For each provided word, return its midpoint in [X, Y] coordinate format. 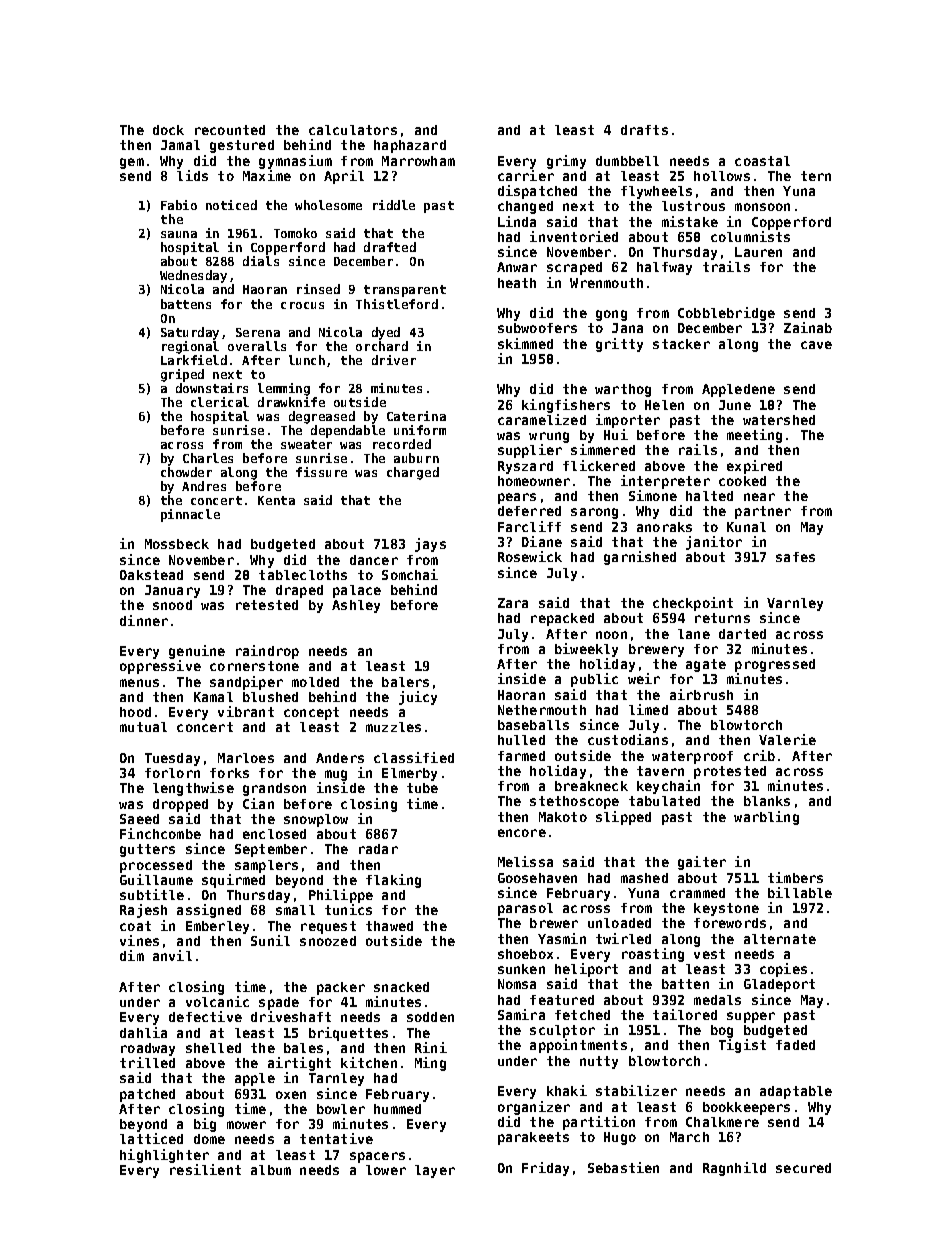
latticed [151, 1138]
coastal [762, 161]
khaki [567, 1090]
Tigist [742, 1046]
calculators [353, 130]
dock [168, 130]
